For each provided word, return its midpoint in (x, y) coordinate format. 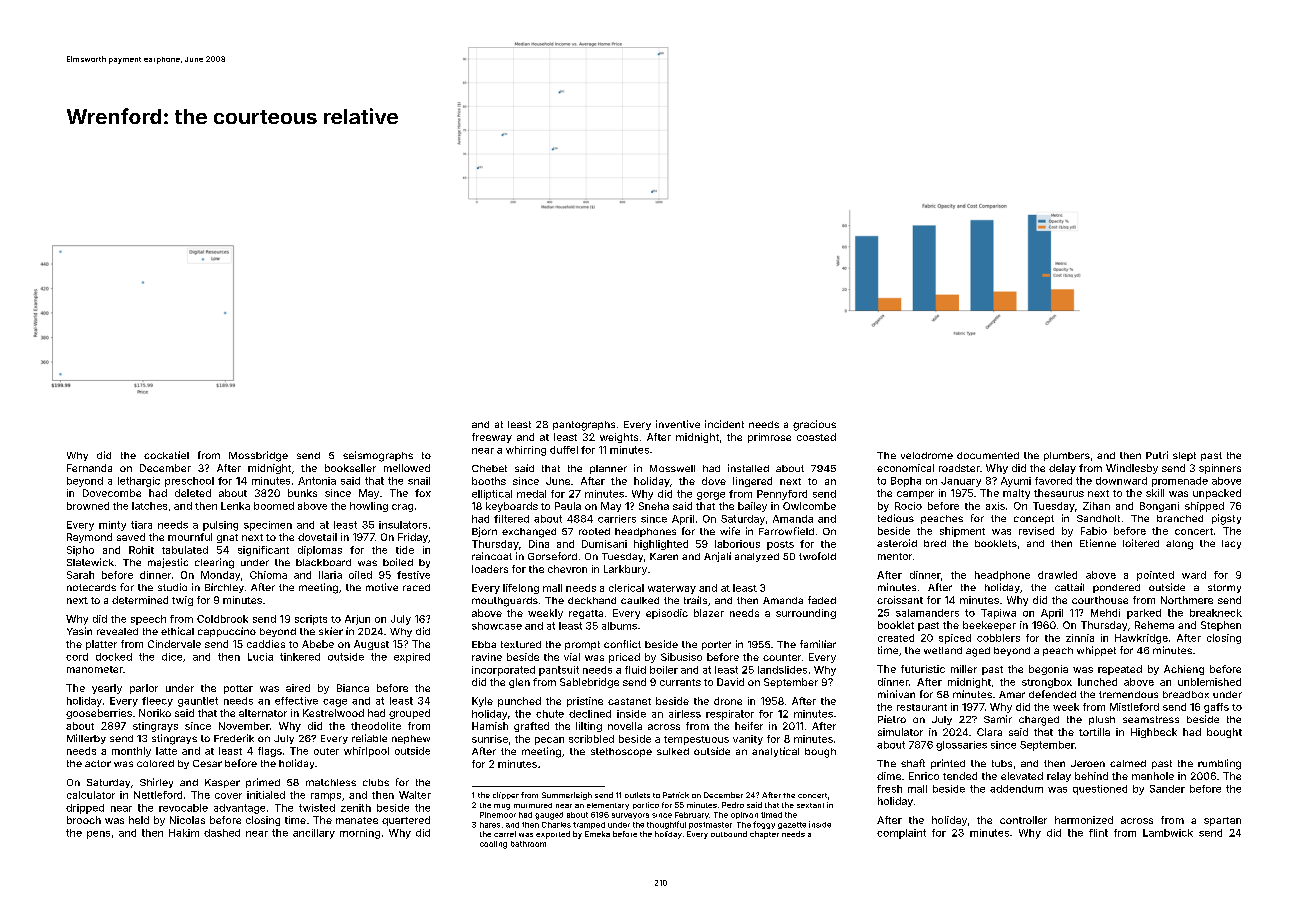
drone (728, 701)
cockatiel (166, 455)
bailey (752, 507)
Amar (1012, 694)
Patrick (676, 795)
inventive (678, 424)
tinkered (300, 657)
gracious (814, 425)
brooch (84, 820)
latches (149, 506)
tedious (896, 518)
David (730, 682)
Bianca (353, 688)
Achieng (1184, 670)
